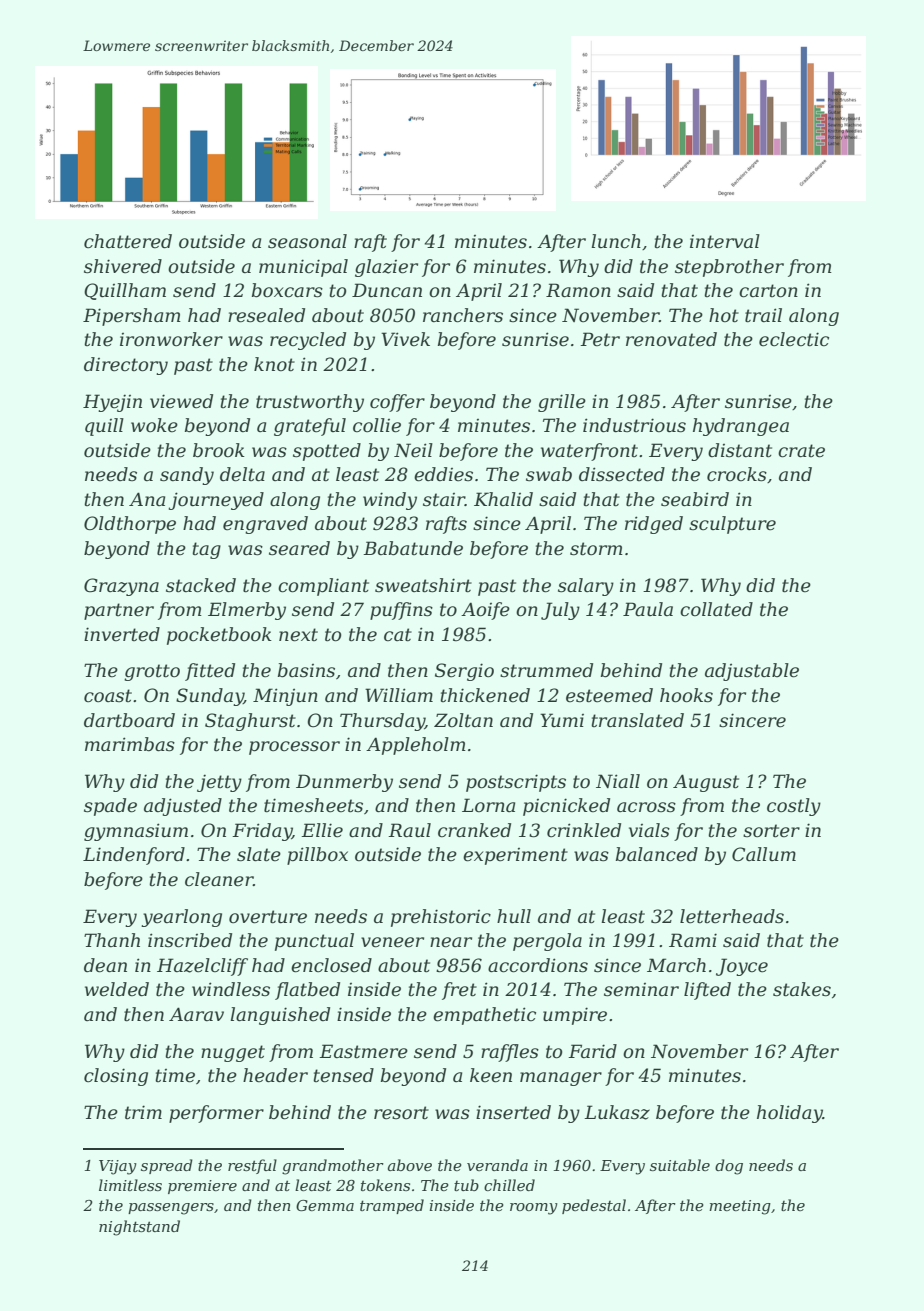  I want to click on grille, so click(562, 403).
